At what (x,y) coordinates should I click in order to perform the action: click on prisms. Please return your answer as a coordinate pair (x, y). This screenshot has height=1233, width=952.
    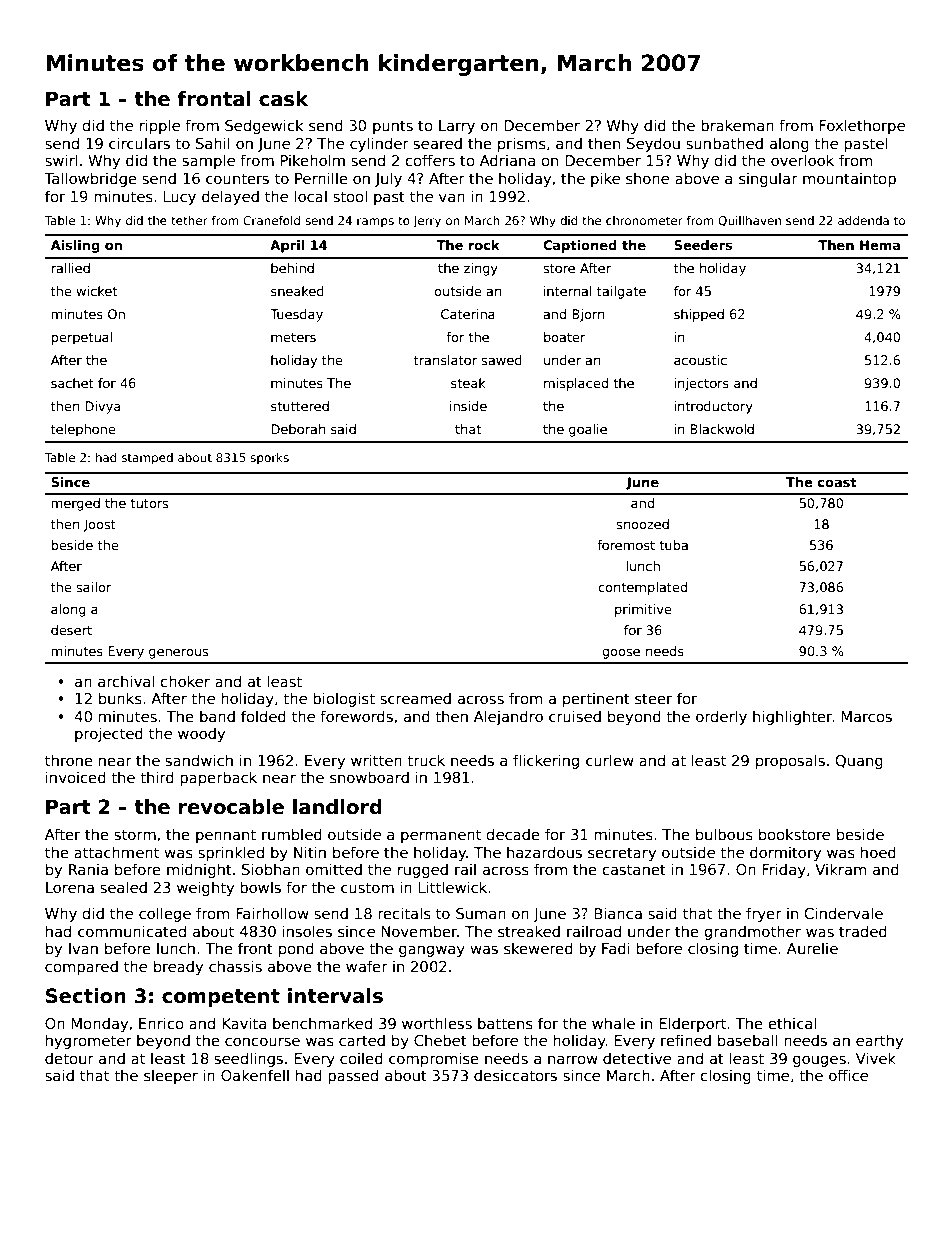
    Looking at the image, I should click on (522, 144).
